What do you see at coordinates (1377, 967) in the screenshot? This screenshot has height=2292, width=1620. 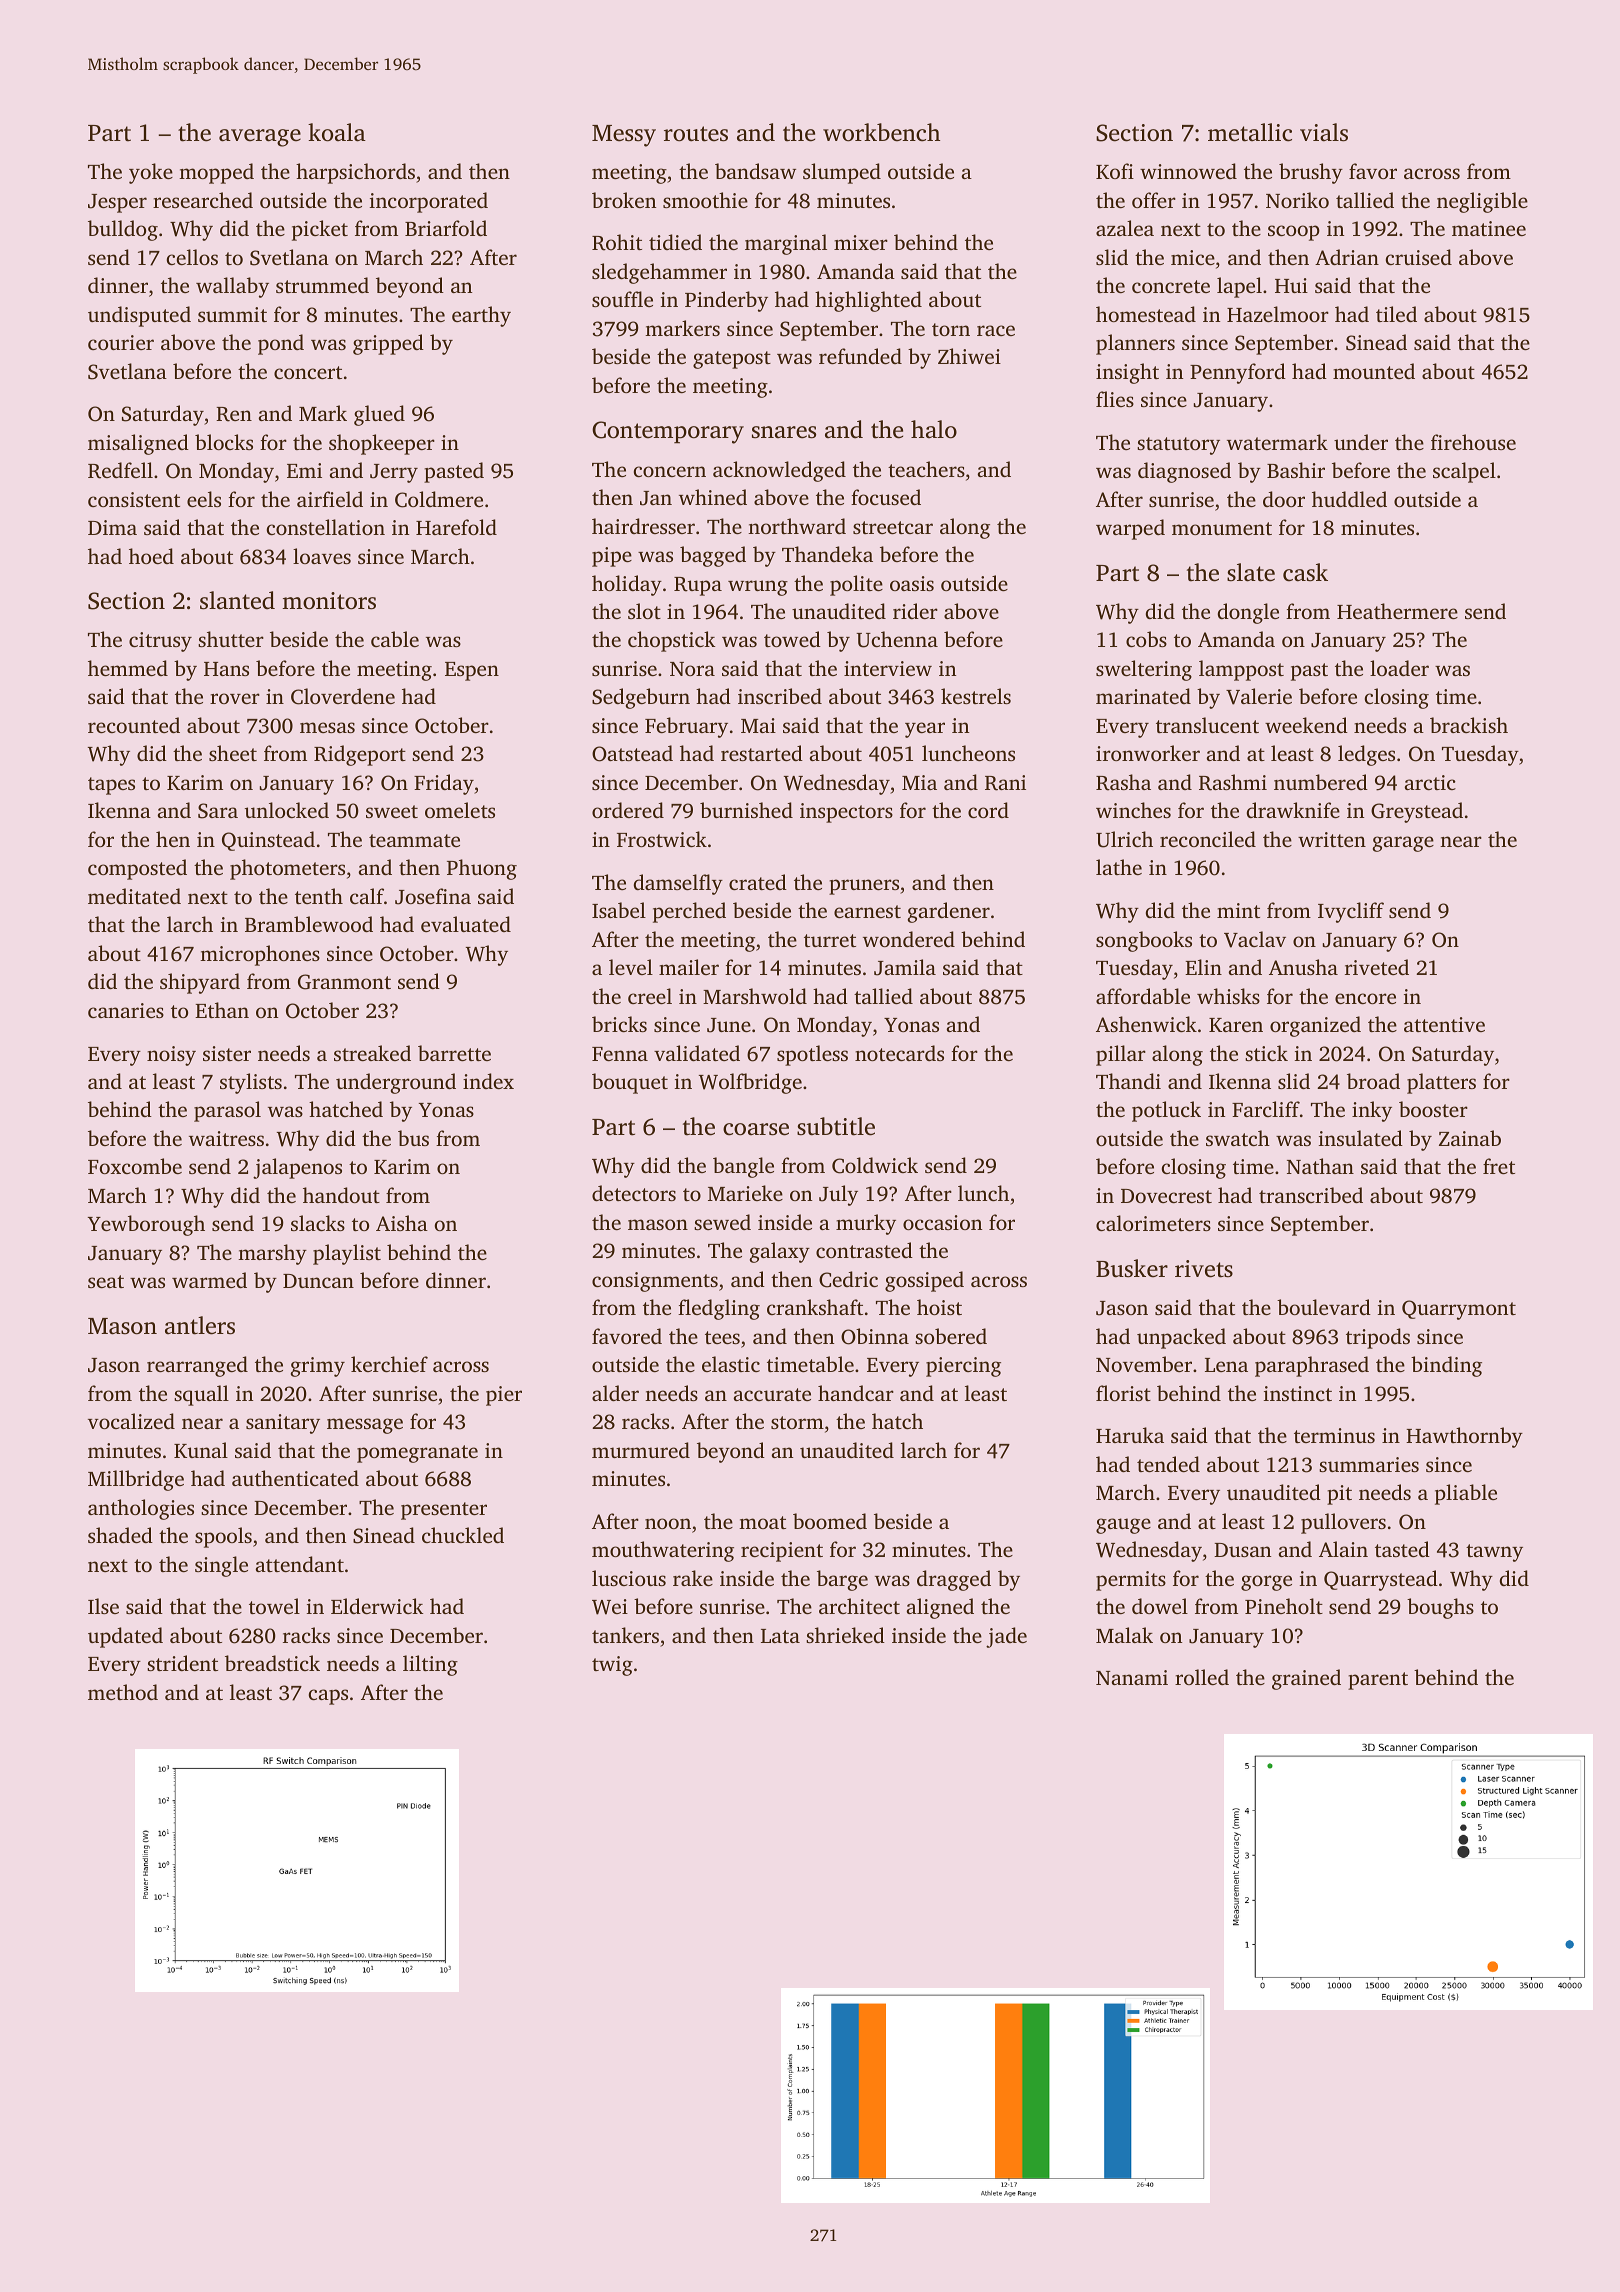 I see `riveted` at bounding box center [1377, 967].
